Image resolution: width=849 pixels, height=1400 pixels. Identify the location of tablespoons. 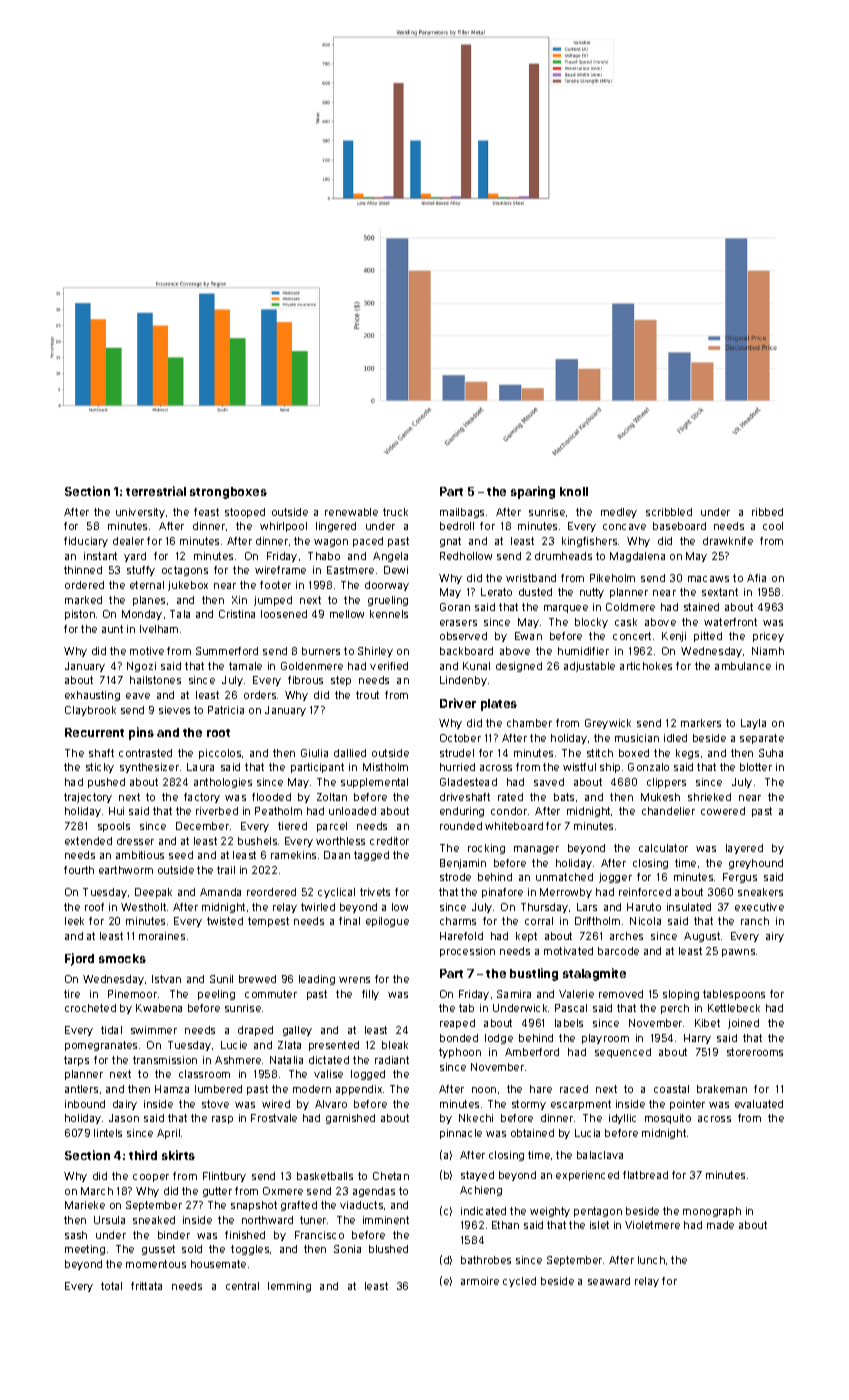
(734, 995).
